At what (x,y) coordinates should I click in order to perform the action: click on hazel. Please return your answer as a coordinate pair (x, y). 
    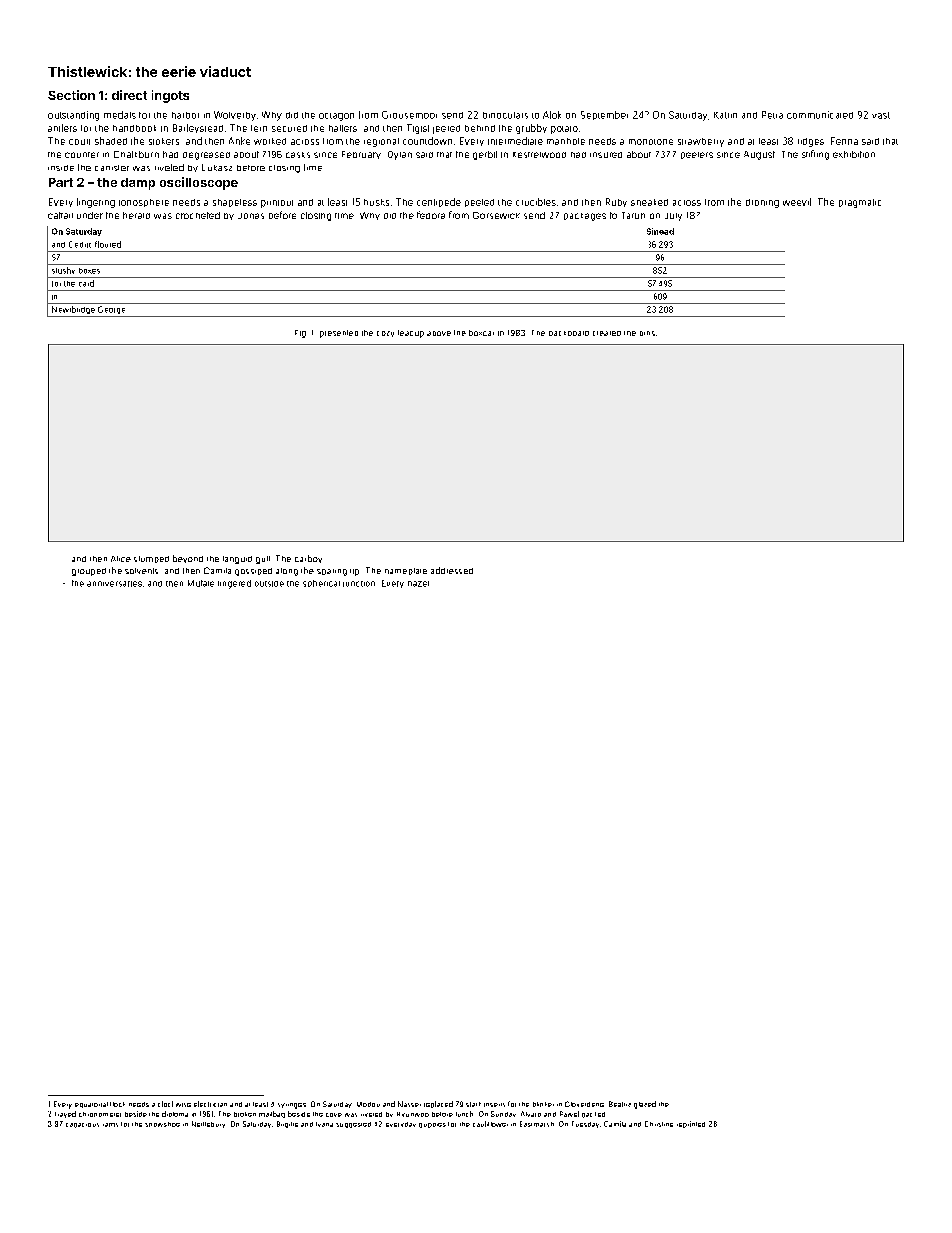
    Looking at the image, I should click on (418, 584).
